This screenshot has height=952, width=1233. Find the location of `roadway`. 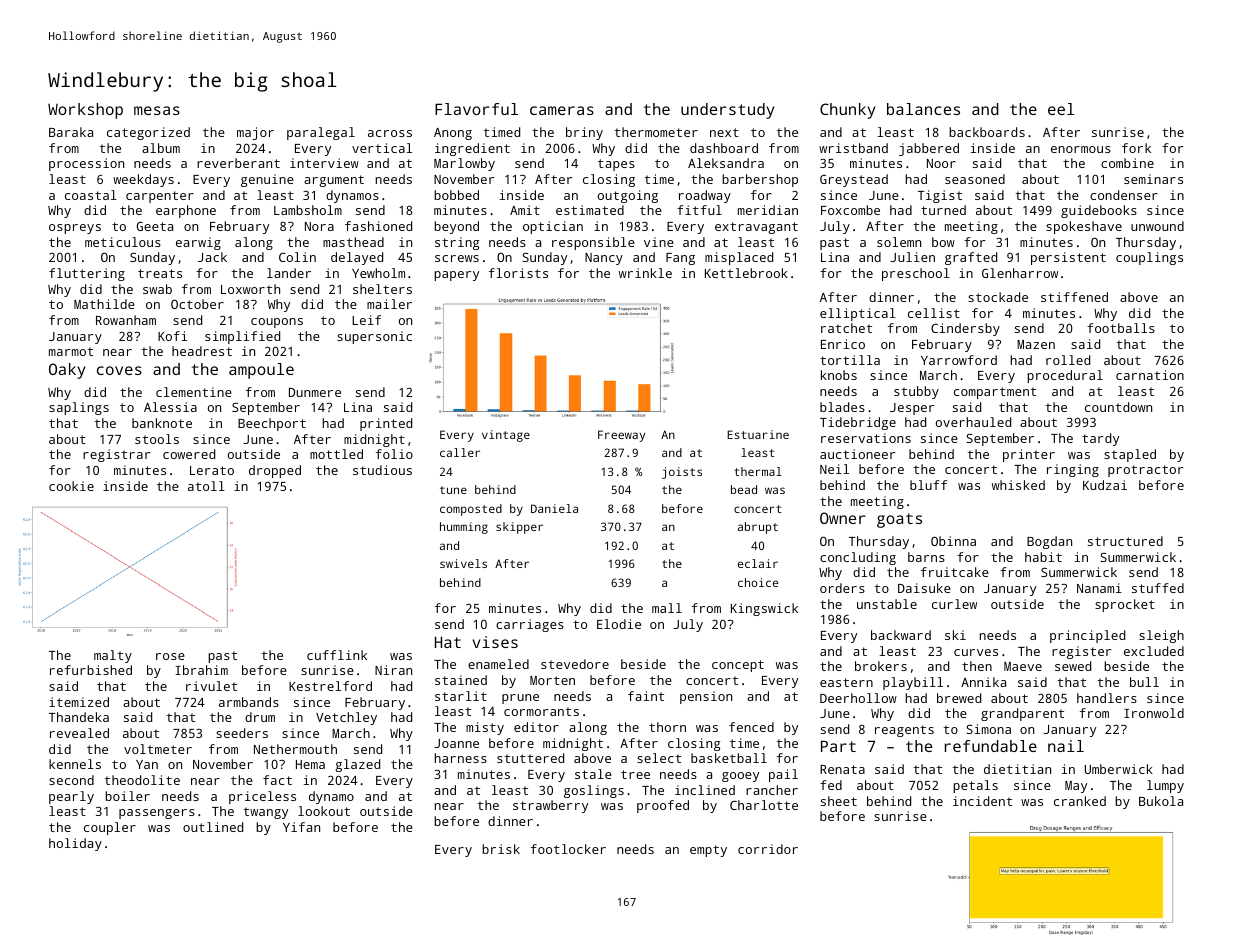

roadway is located at coordinates (705, 196).
